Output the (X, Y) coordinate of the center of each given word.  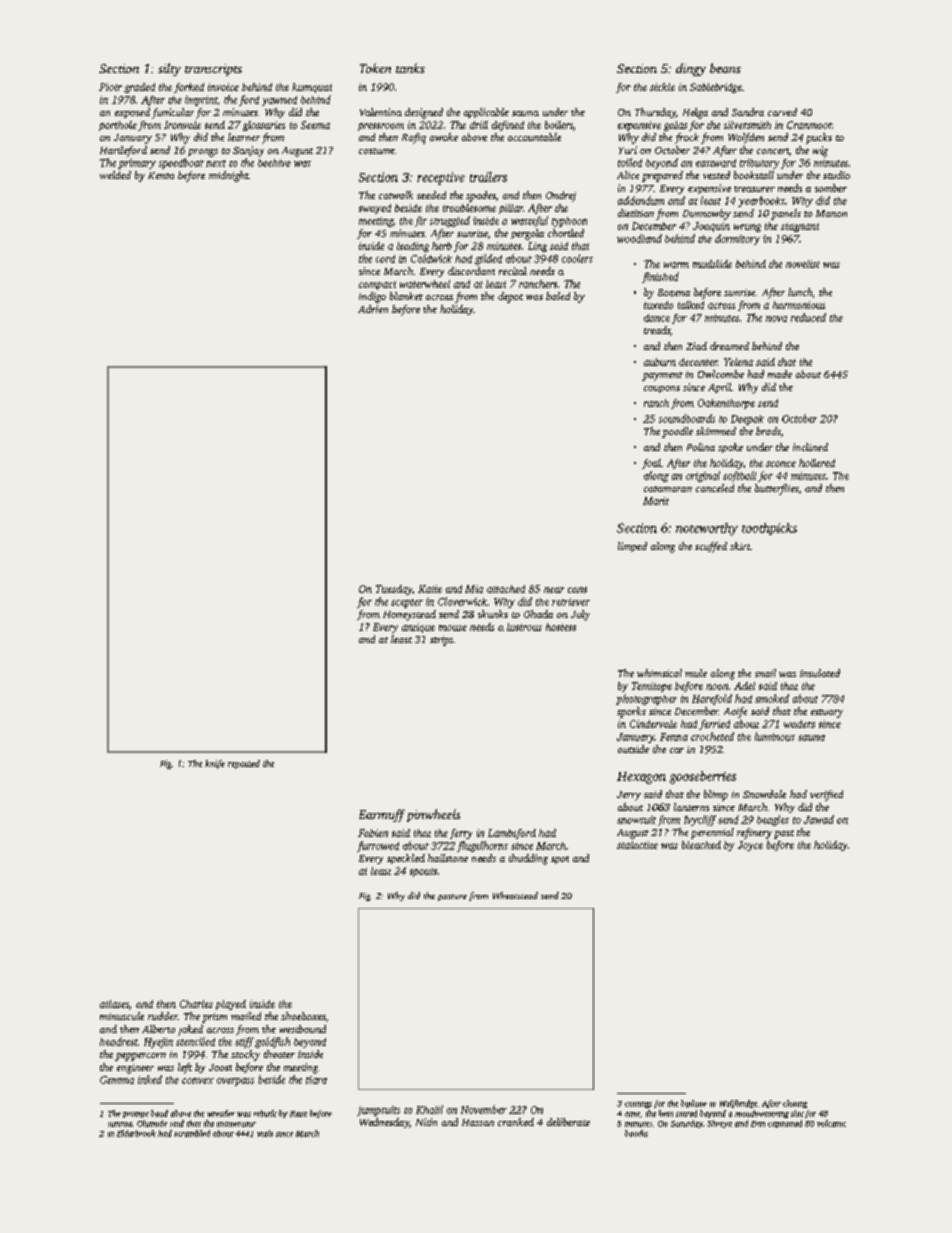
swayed (375, 209)
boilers (559, 125)
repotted (244, 764)
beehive (274, 163)
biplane (694, 1104)
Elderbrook (136, 1133)
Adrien (373, 309)
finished (660, 277)
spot (560, 860)
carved (782, 112)
